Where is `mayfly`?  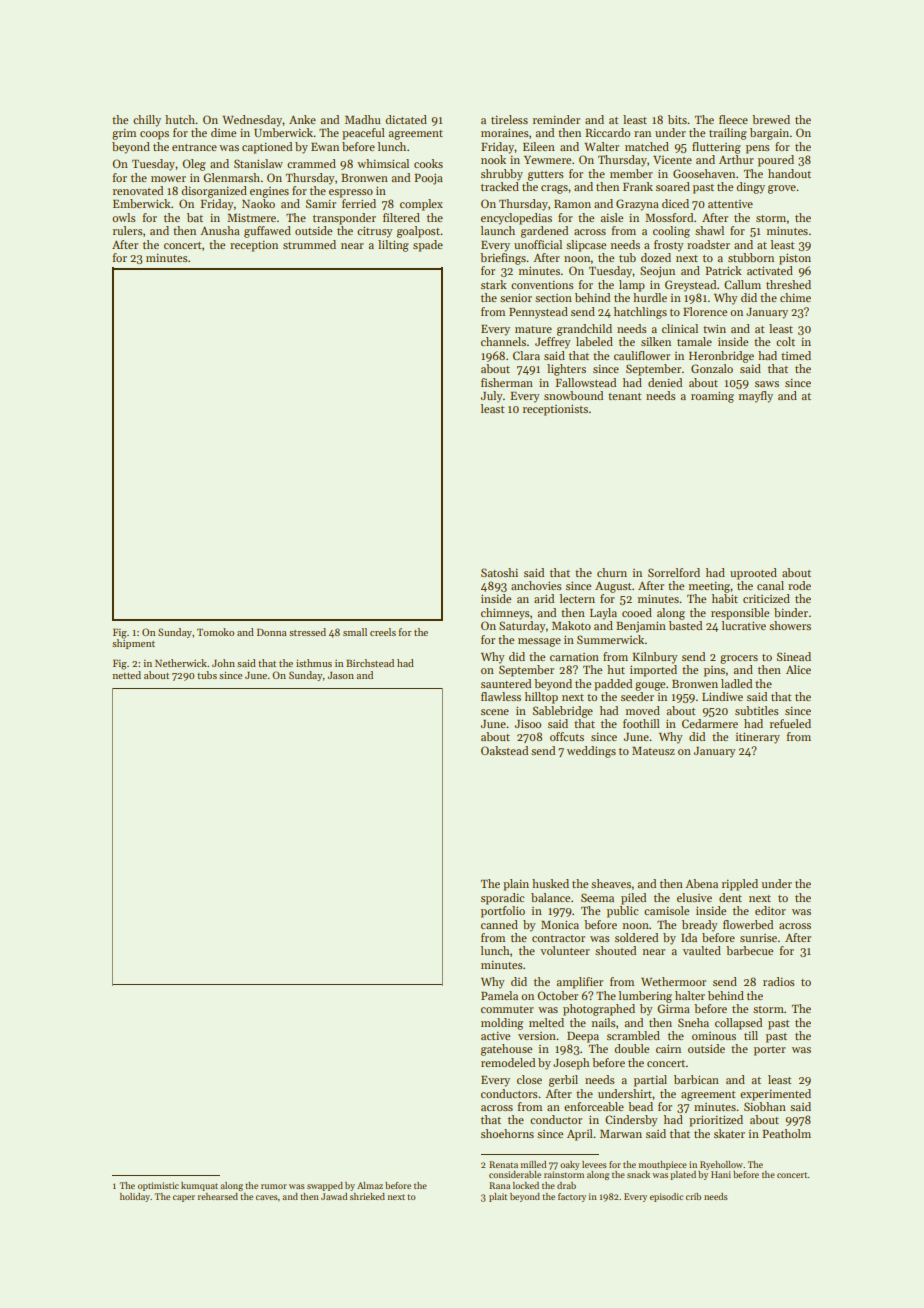
mayfly is located at coordinates (755, 397).
